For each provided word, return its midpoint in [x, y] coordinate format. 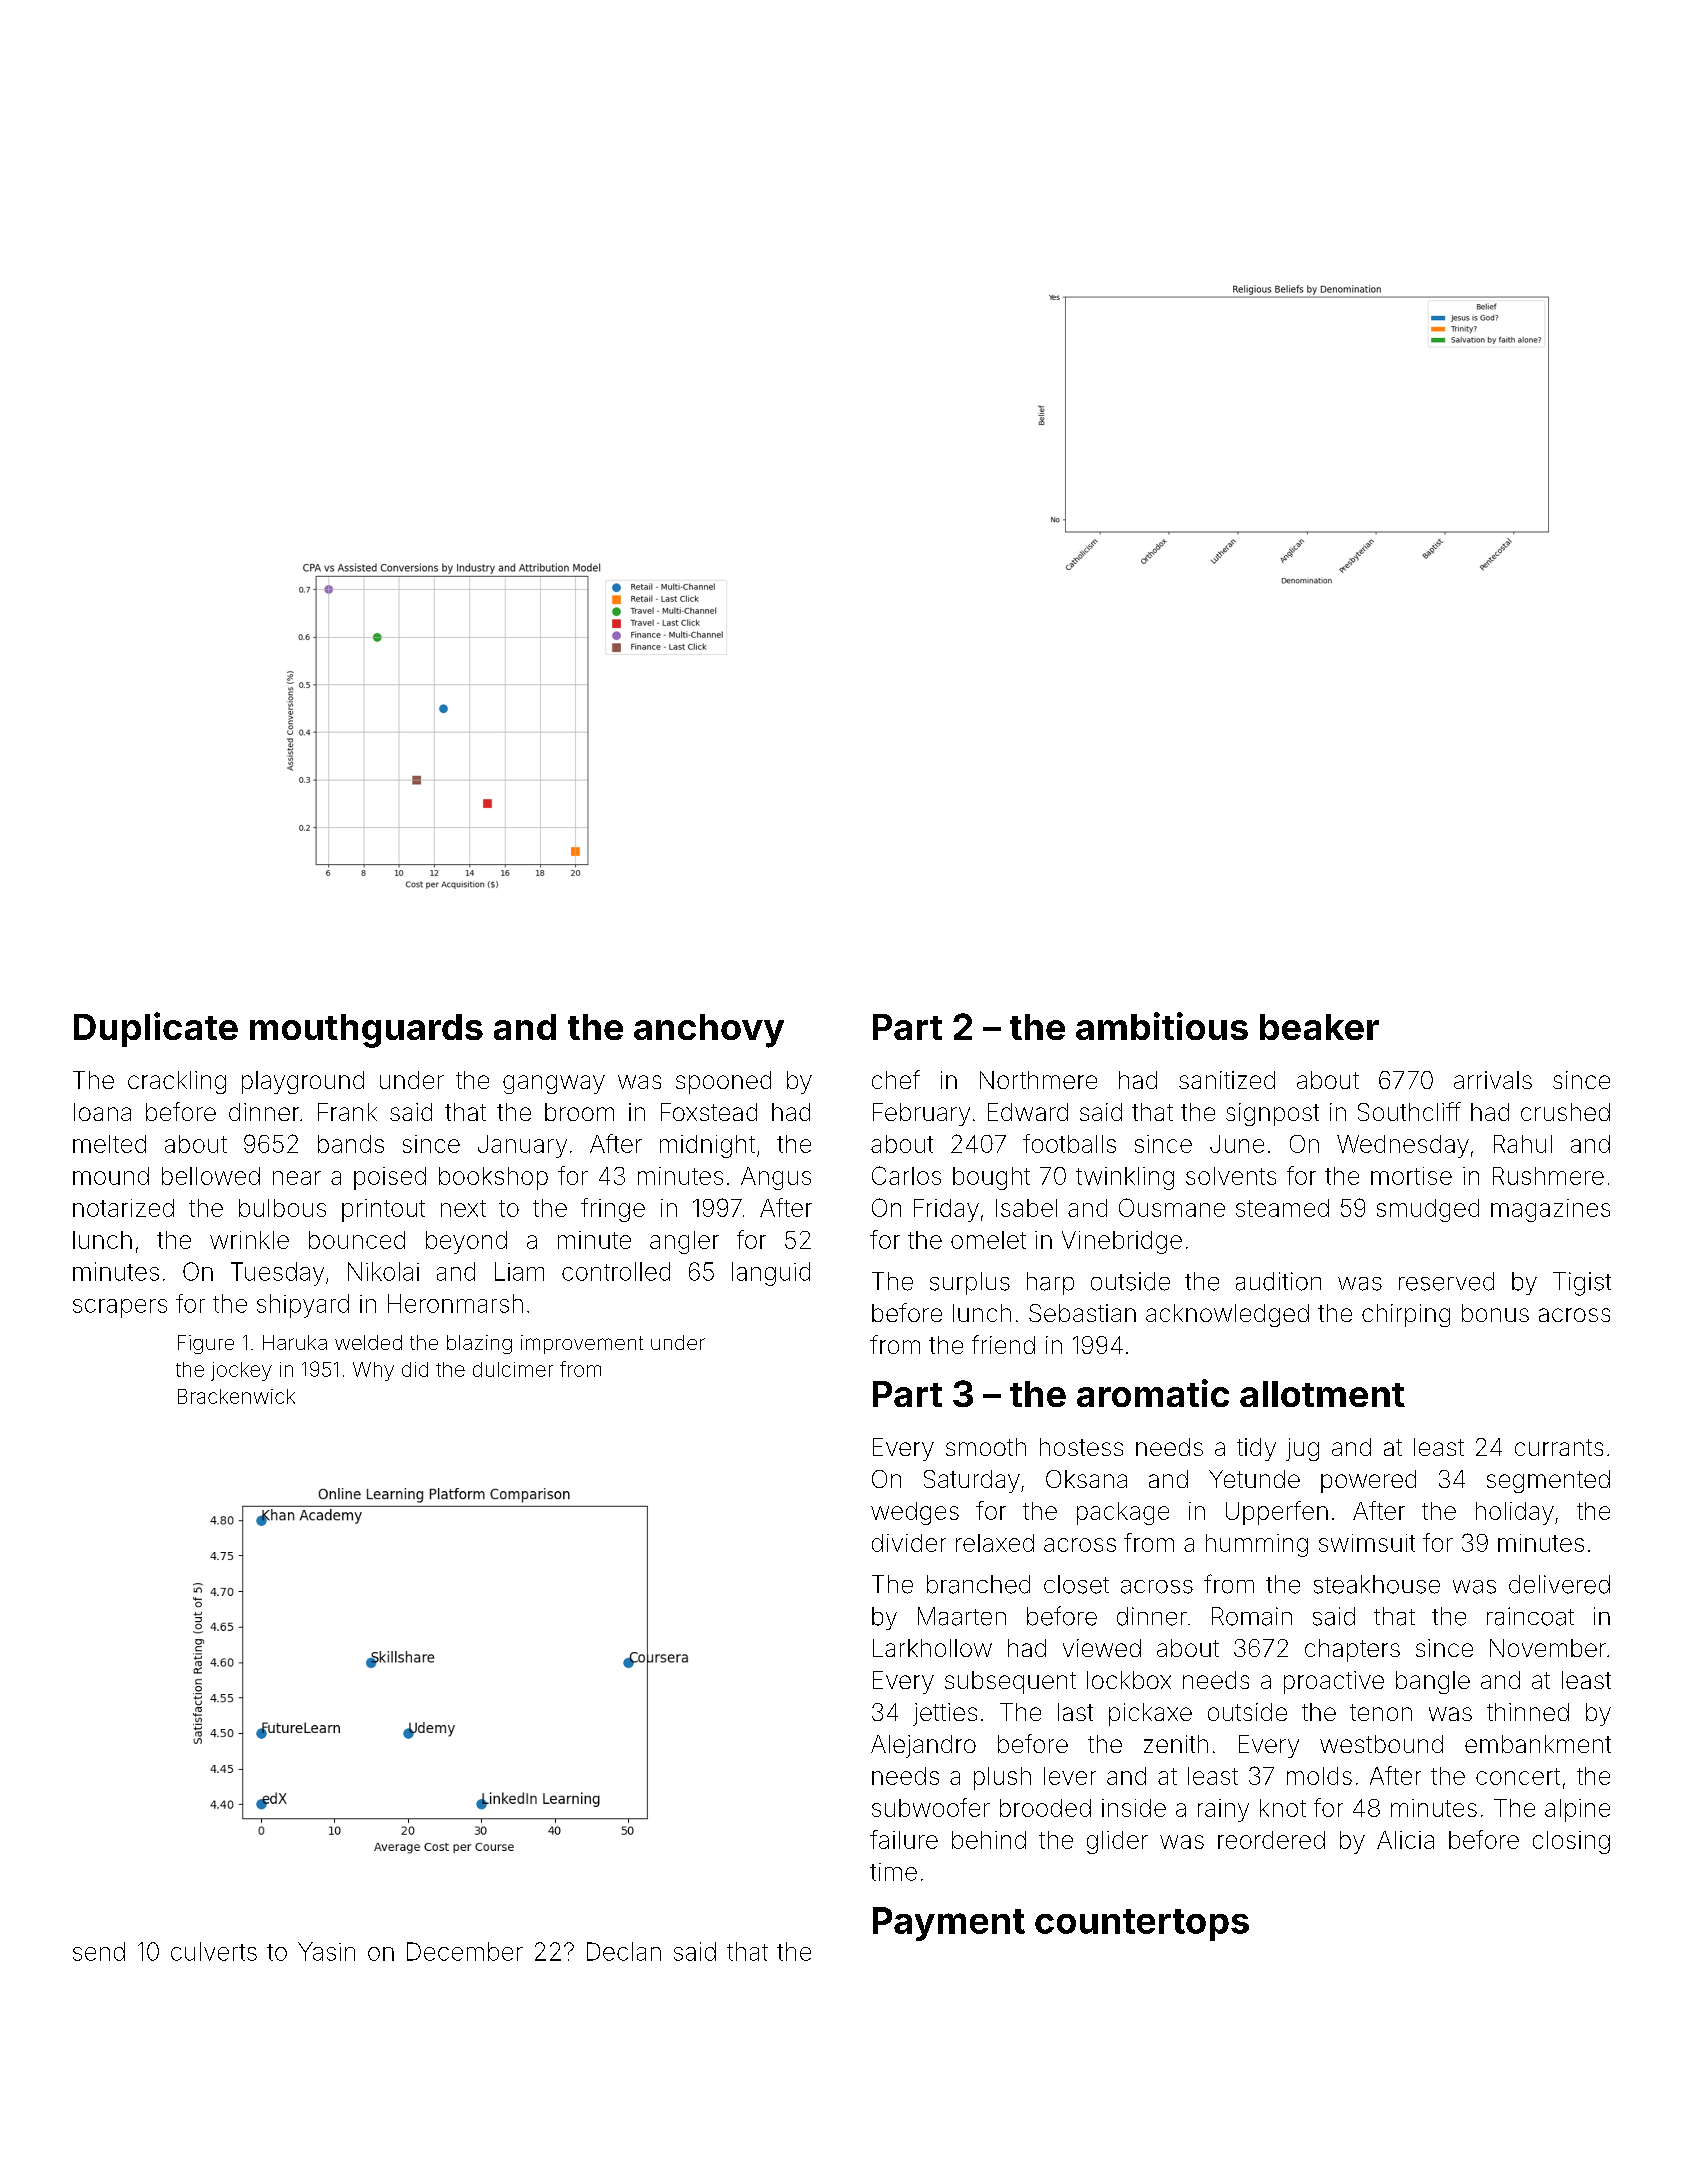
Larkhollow [932, 1648]
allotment [1322, 1394]
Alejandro [923, 1746]
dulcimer [513, 1369]
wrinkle [249, 1240]
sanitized [1227, 1080]
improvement [582, 1344]
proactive [1334, 1682]
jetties [945, 1714]
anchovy [709, 1031]
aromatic [1153, 1393]
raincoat [1530, 1616]
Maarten [962, 1616]
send [99, 1951]
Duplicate [156, 1029]
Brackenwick [236, 1396]
